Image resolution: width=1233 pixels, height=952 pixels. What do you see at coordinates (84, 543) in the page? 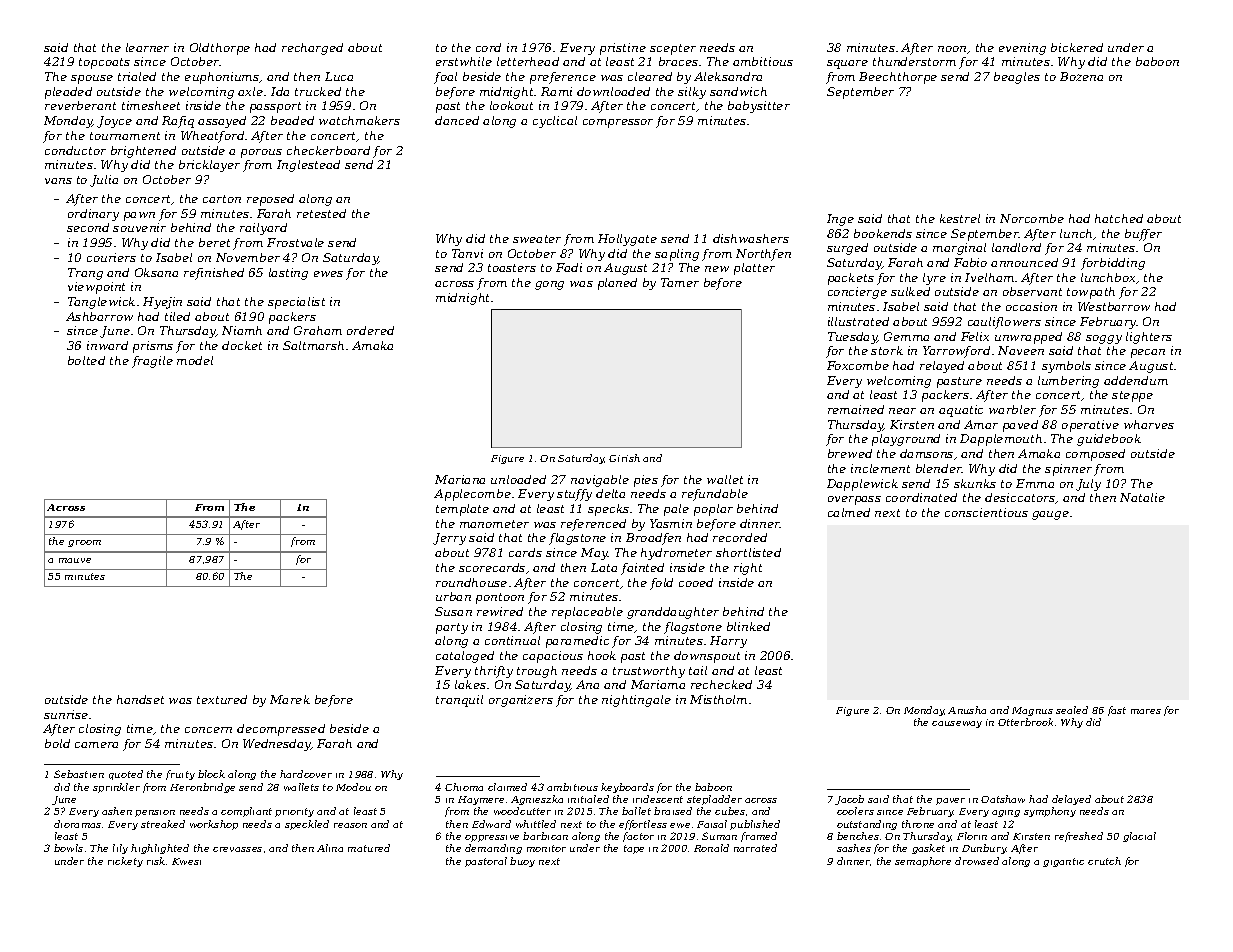
I see `groom` at bounding box center [84, 543].
